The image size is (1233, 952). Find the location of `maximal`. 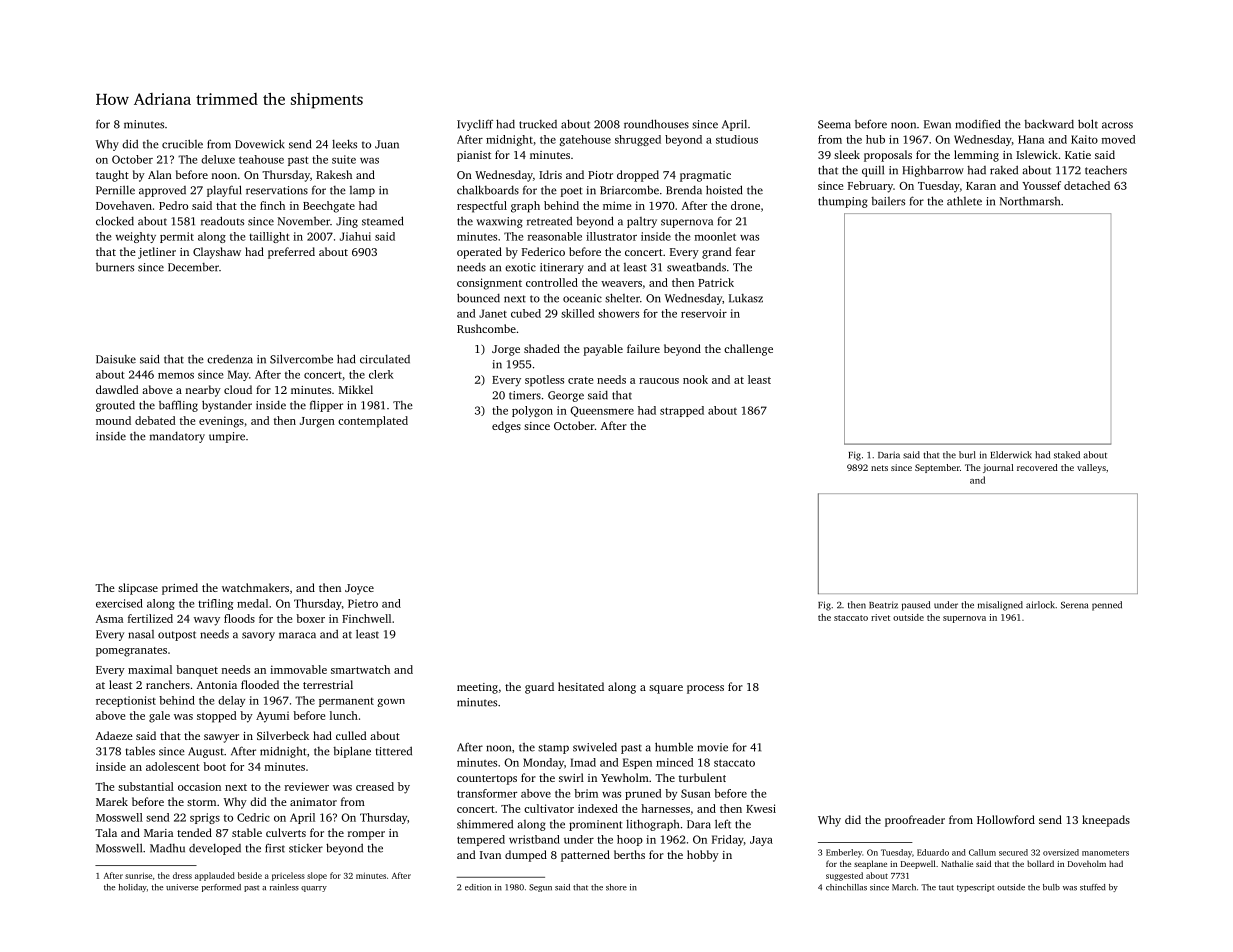

maximal is located at coordinates (150, 669).
